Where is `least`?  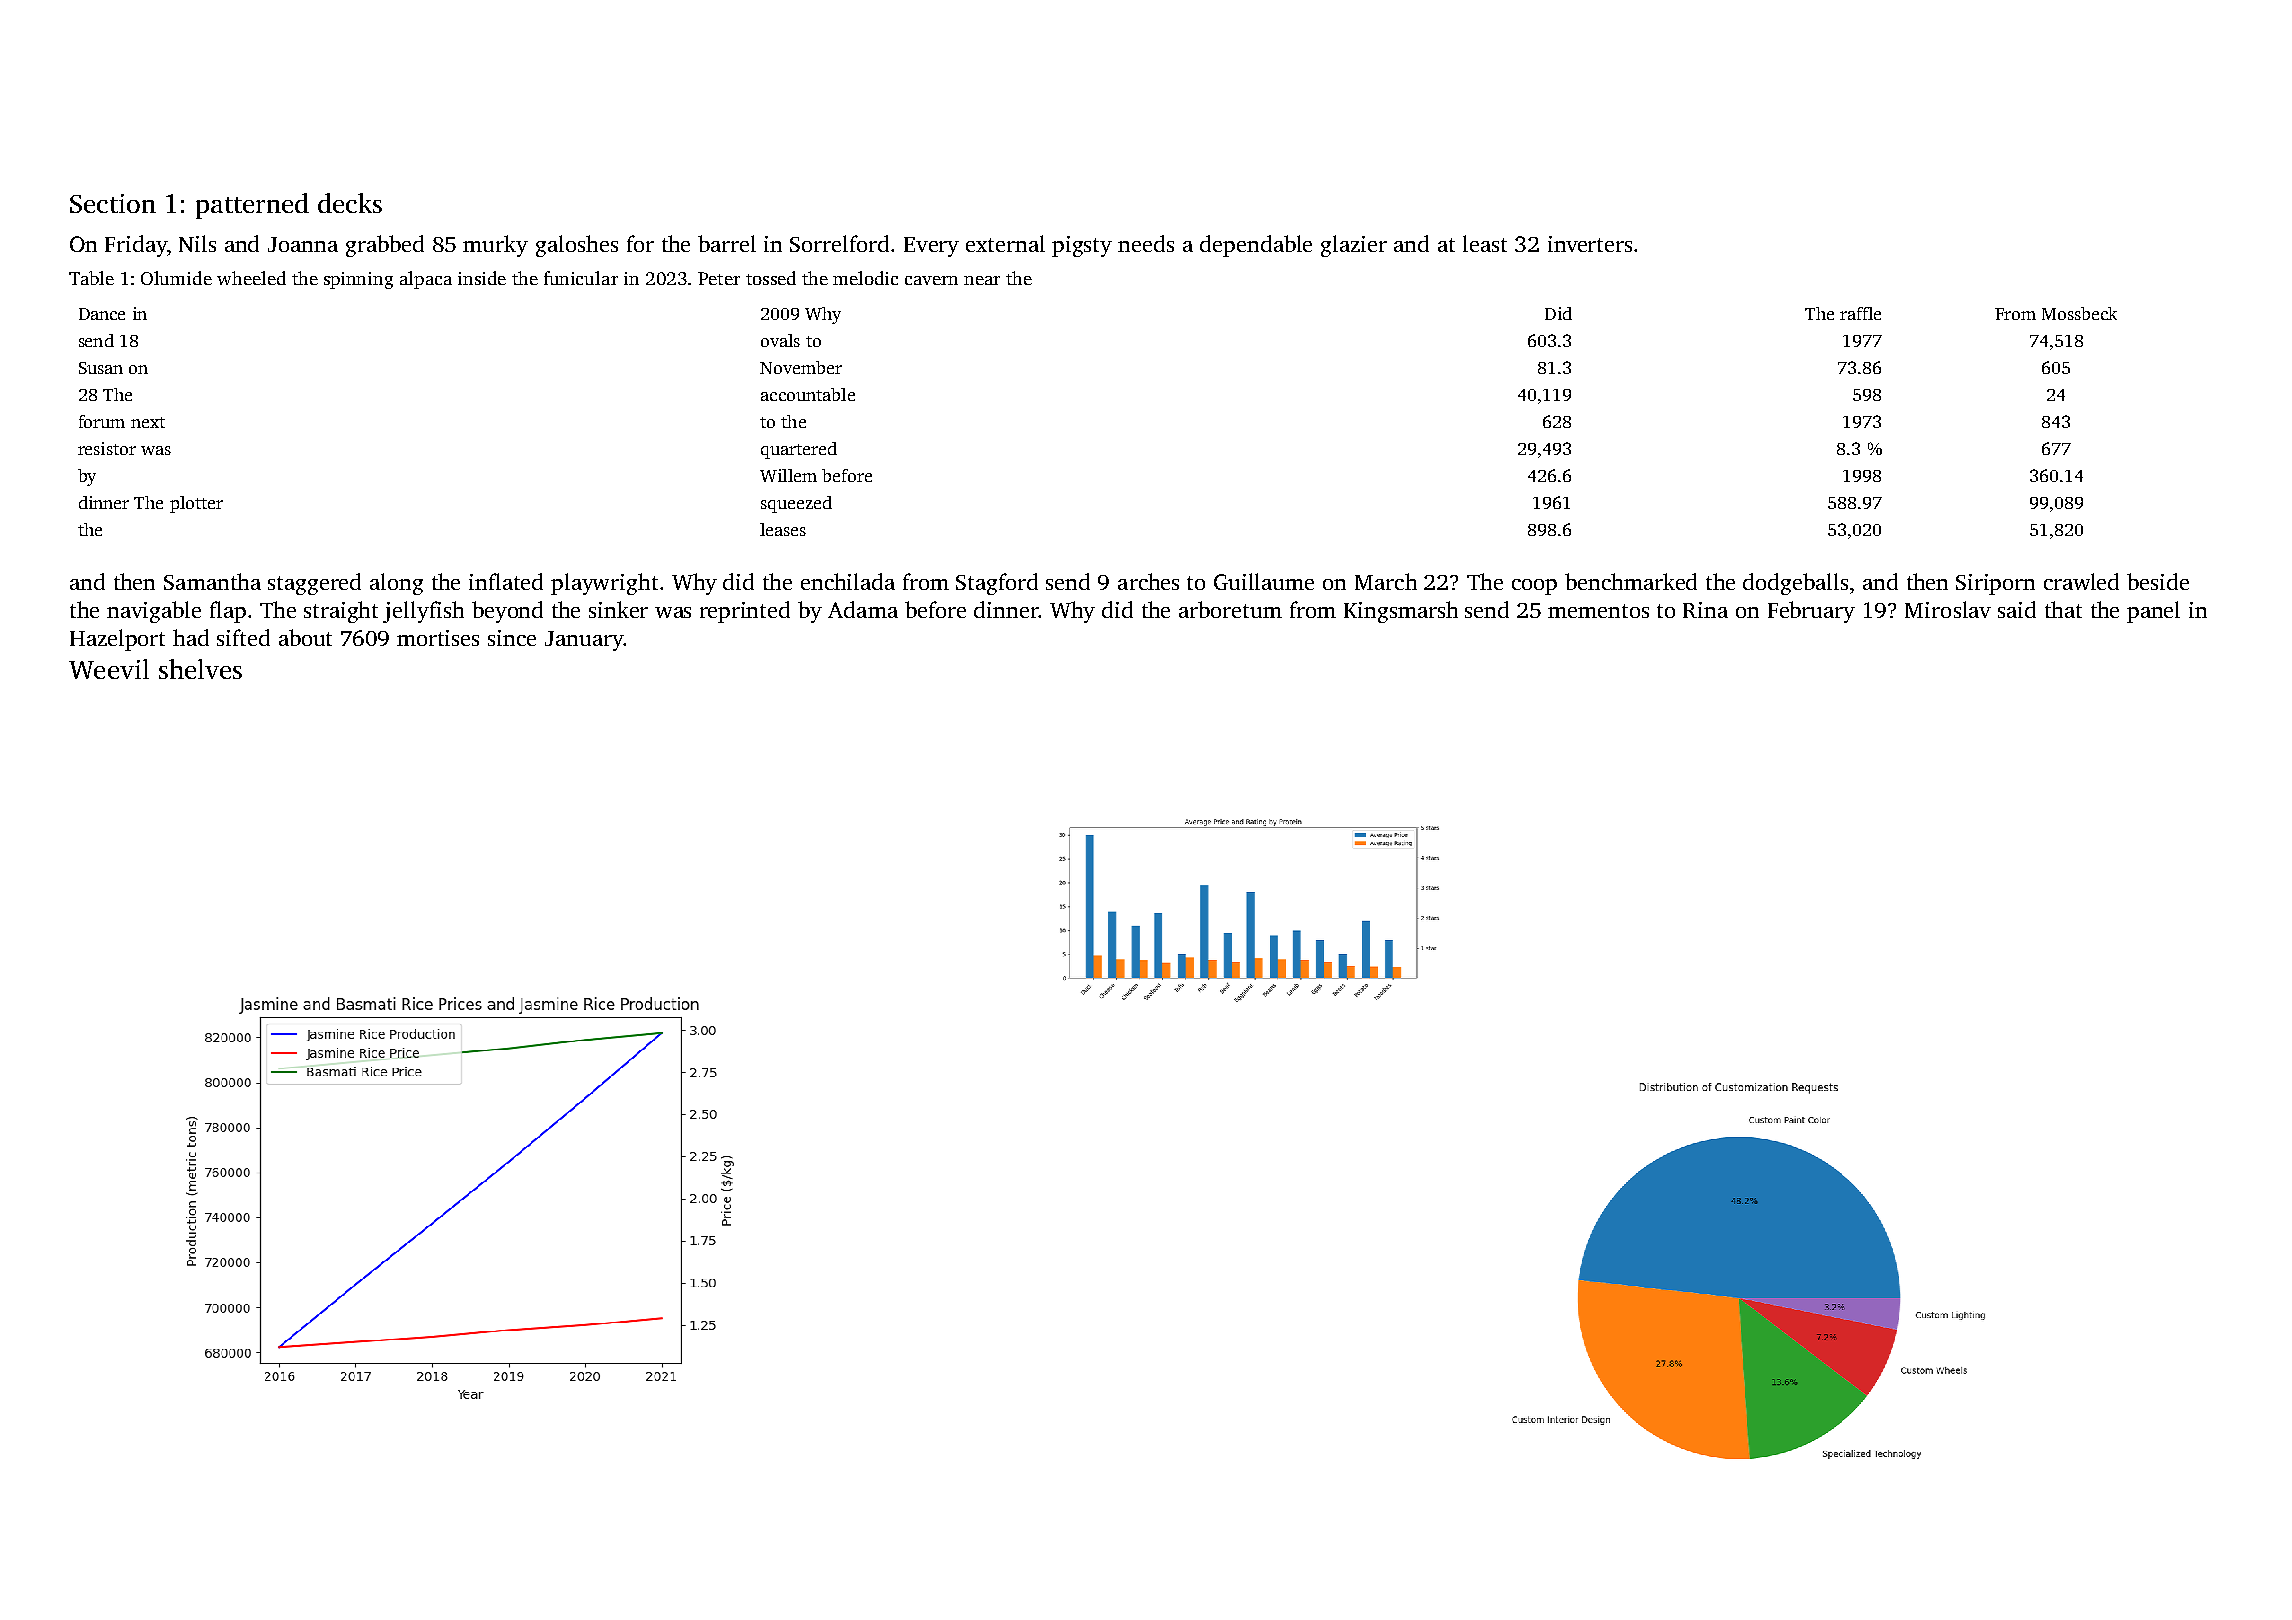
least is located at coordinates (1485, 243).
